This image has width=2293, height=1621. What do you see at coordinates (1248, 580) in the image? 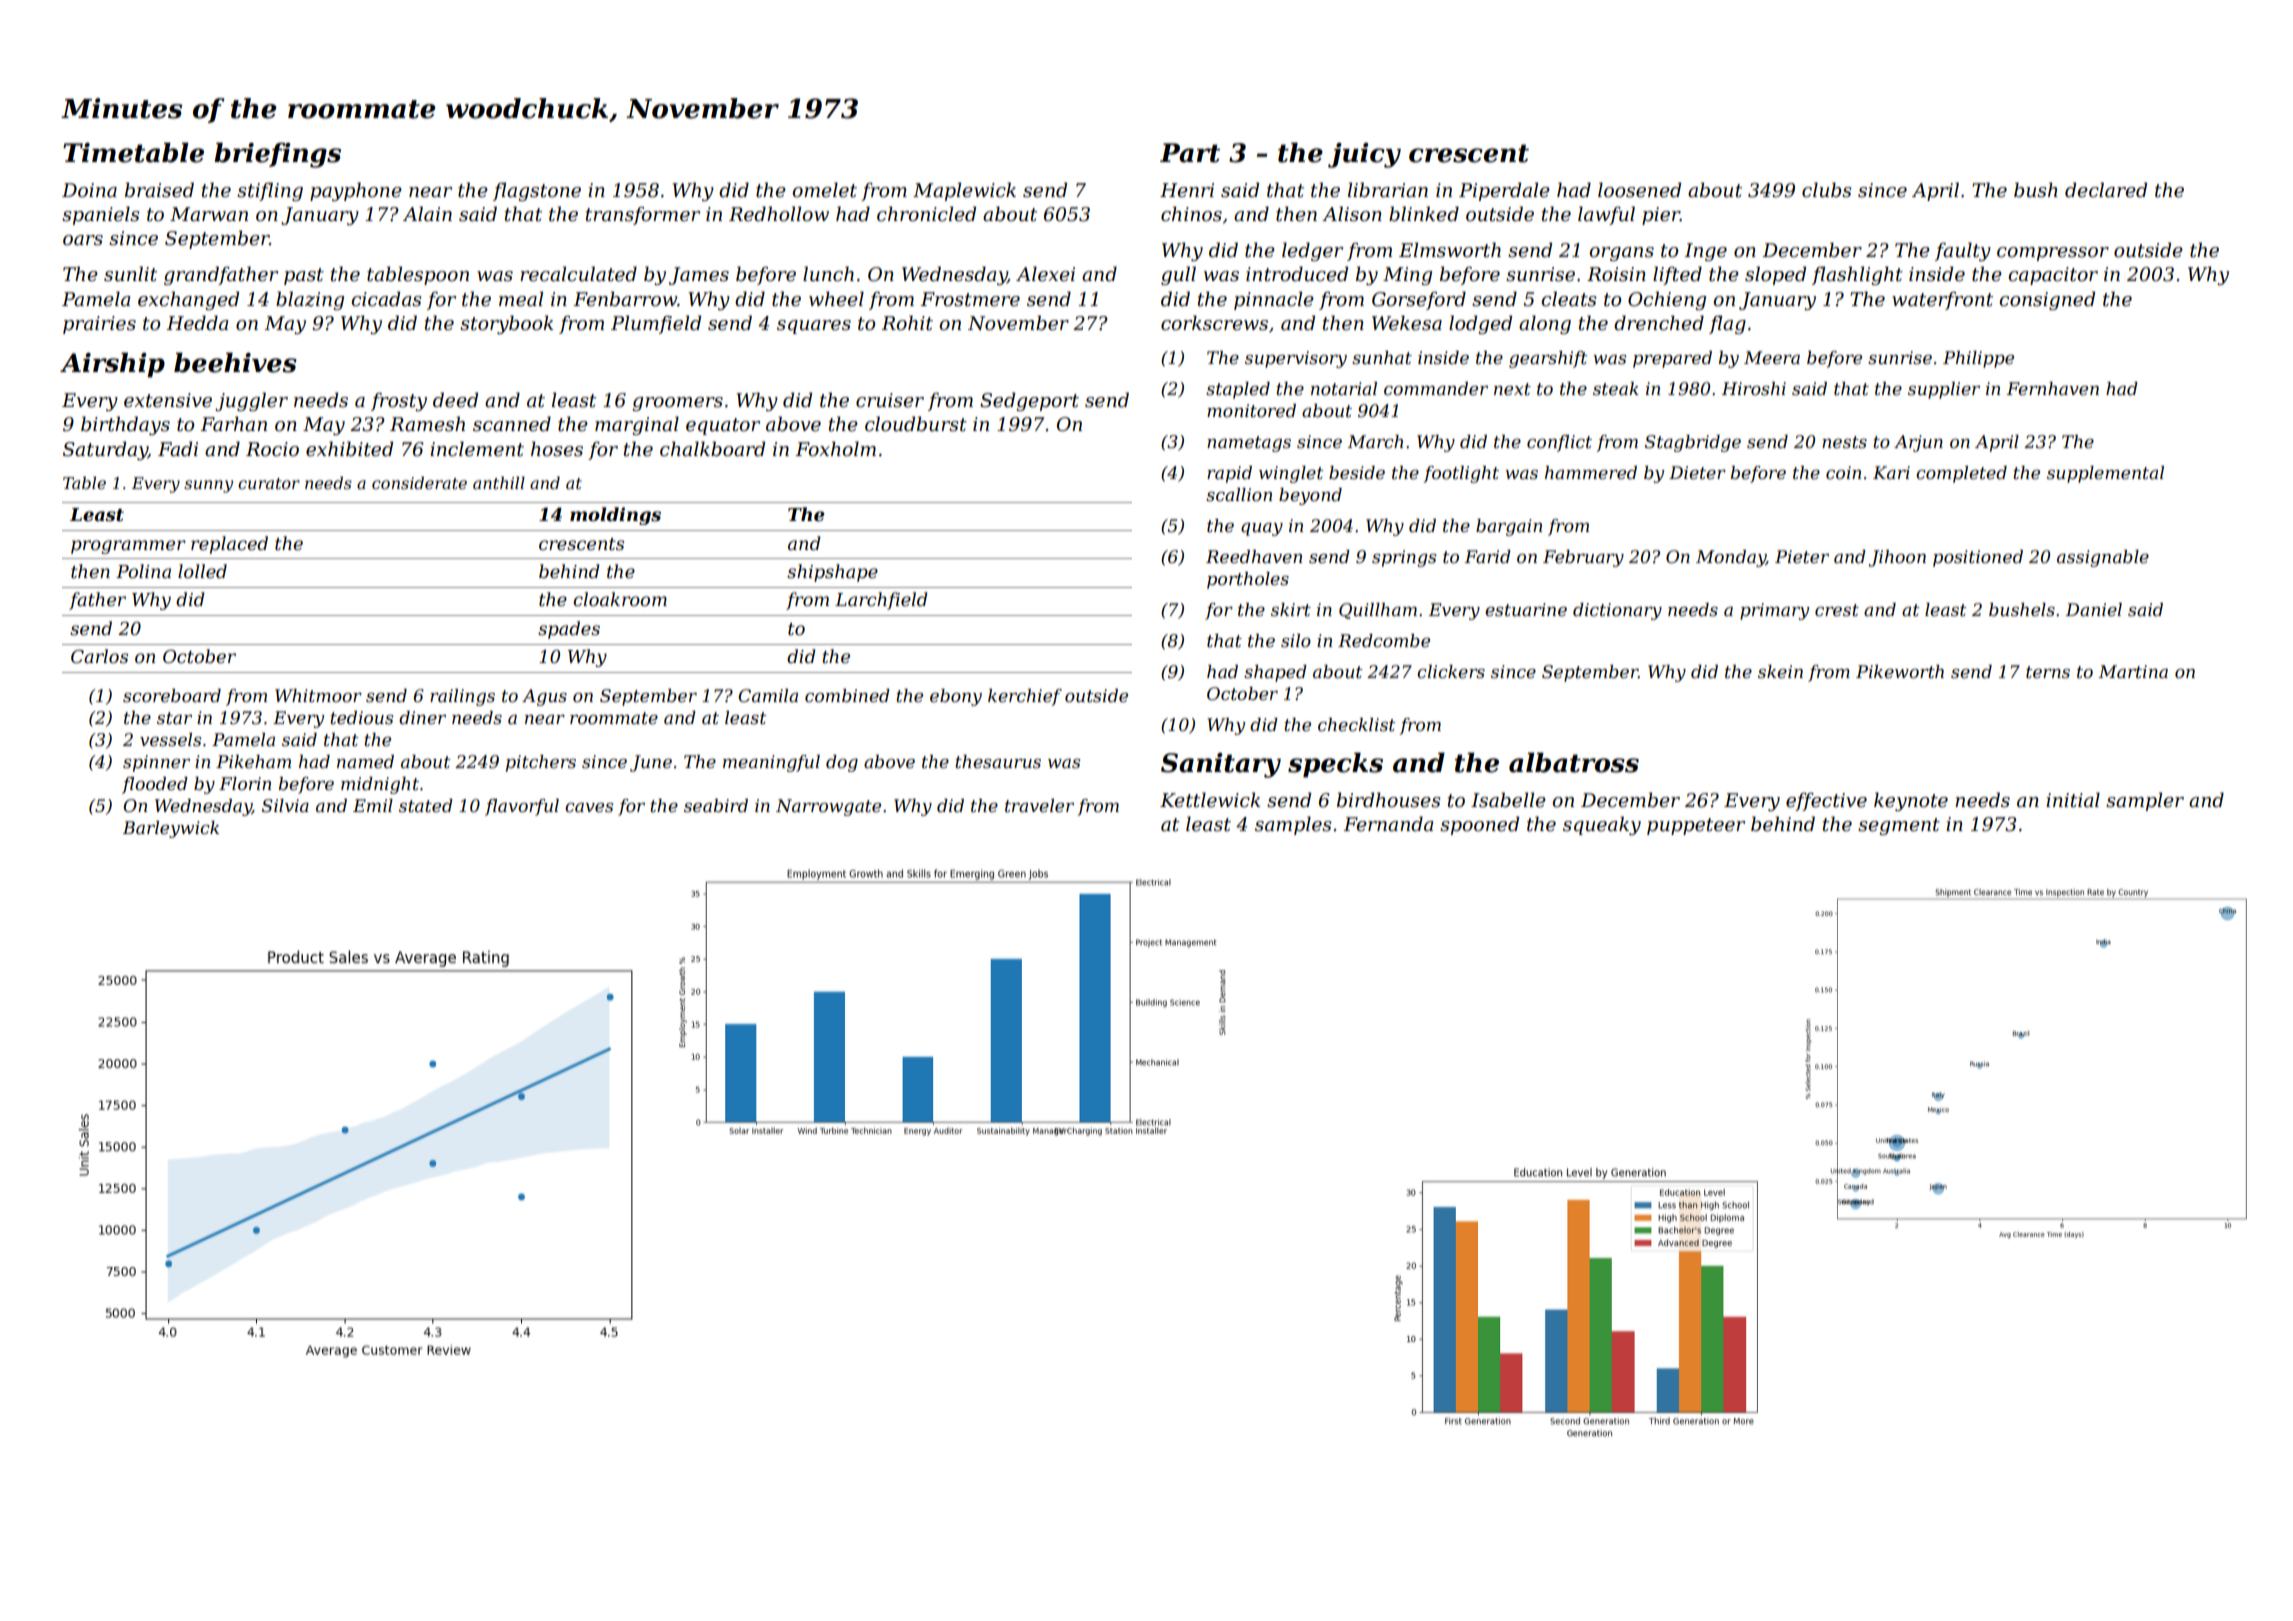
I see `portholes` at bounding box center [1248, 580].
